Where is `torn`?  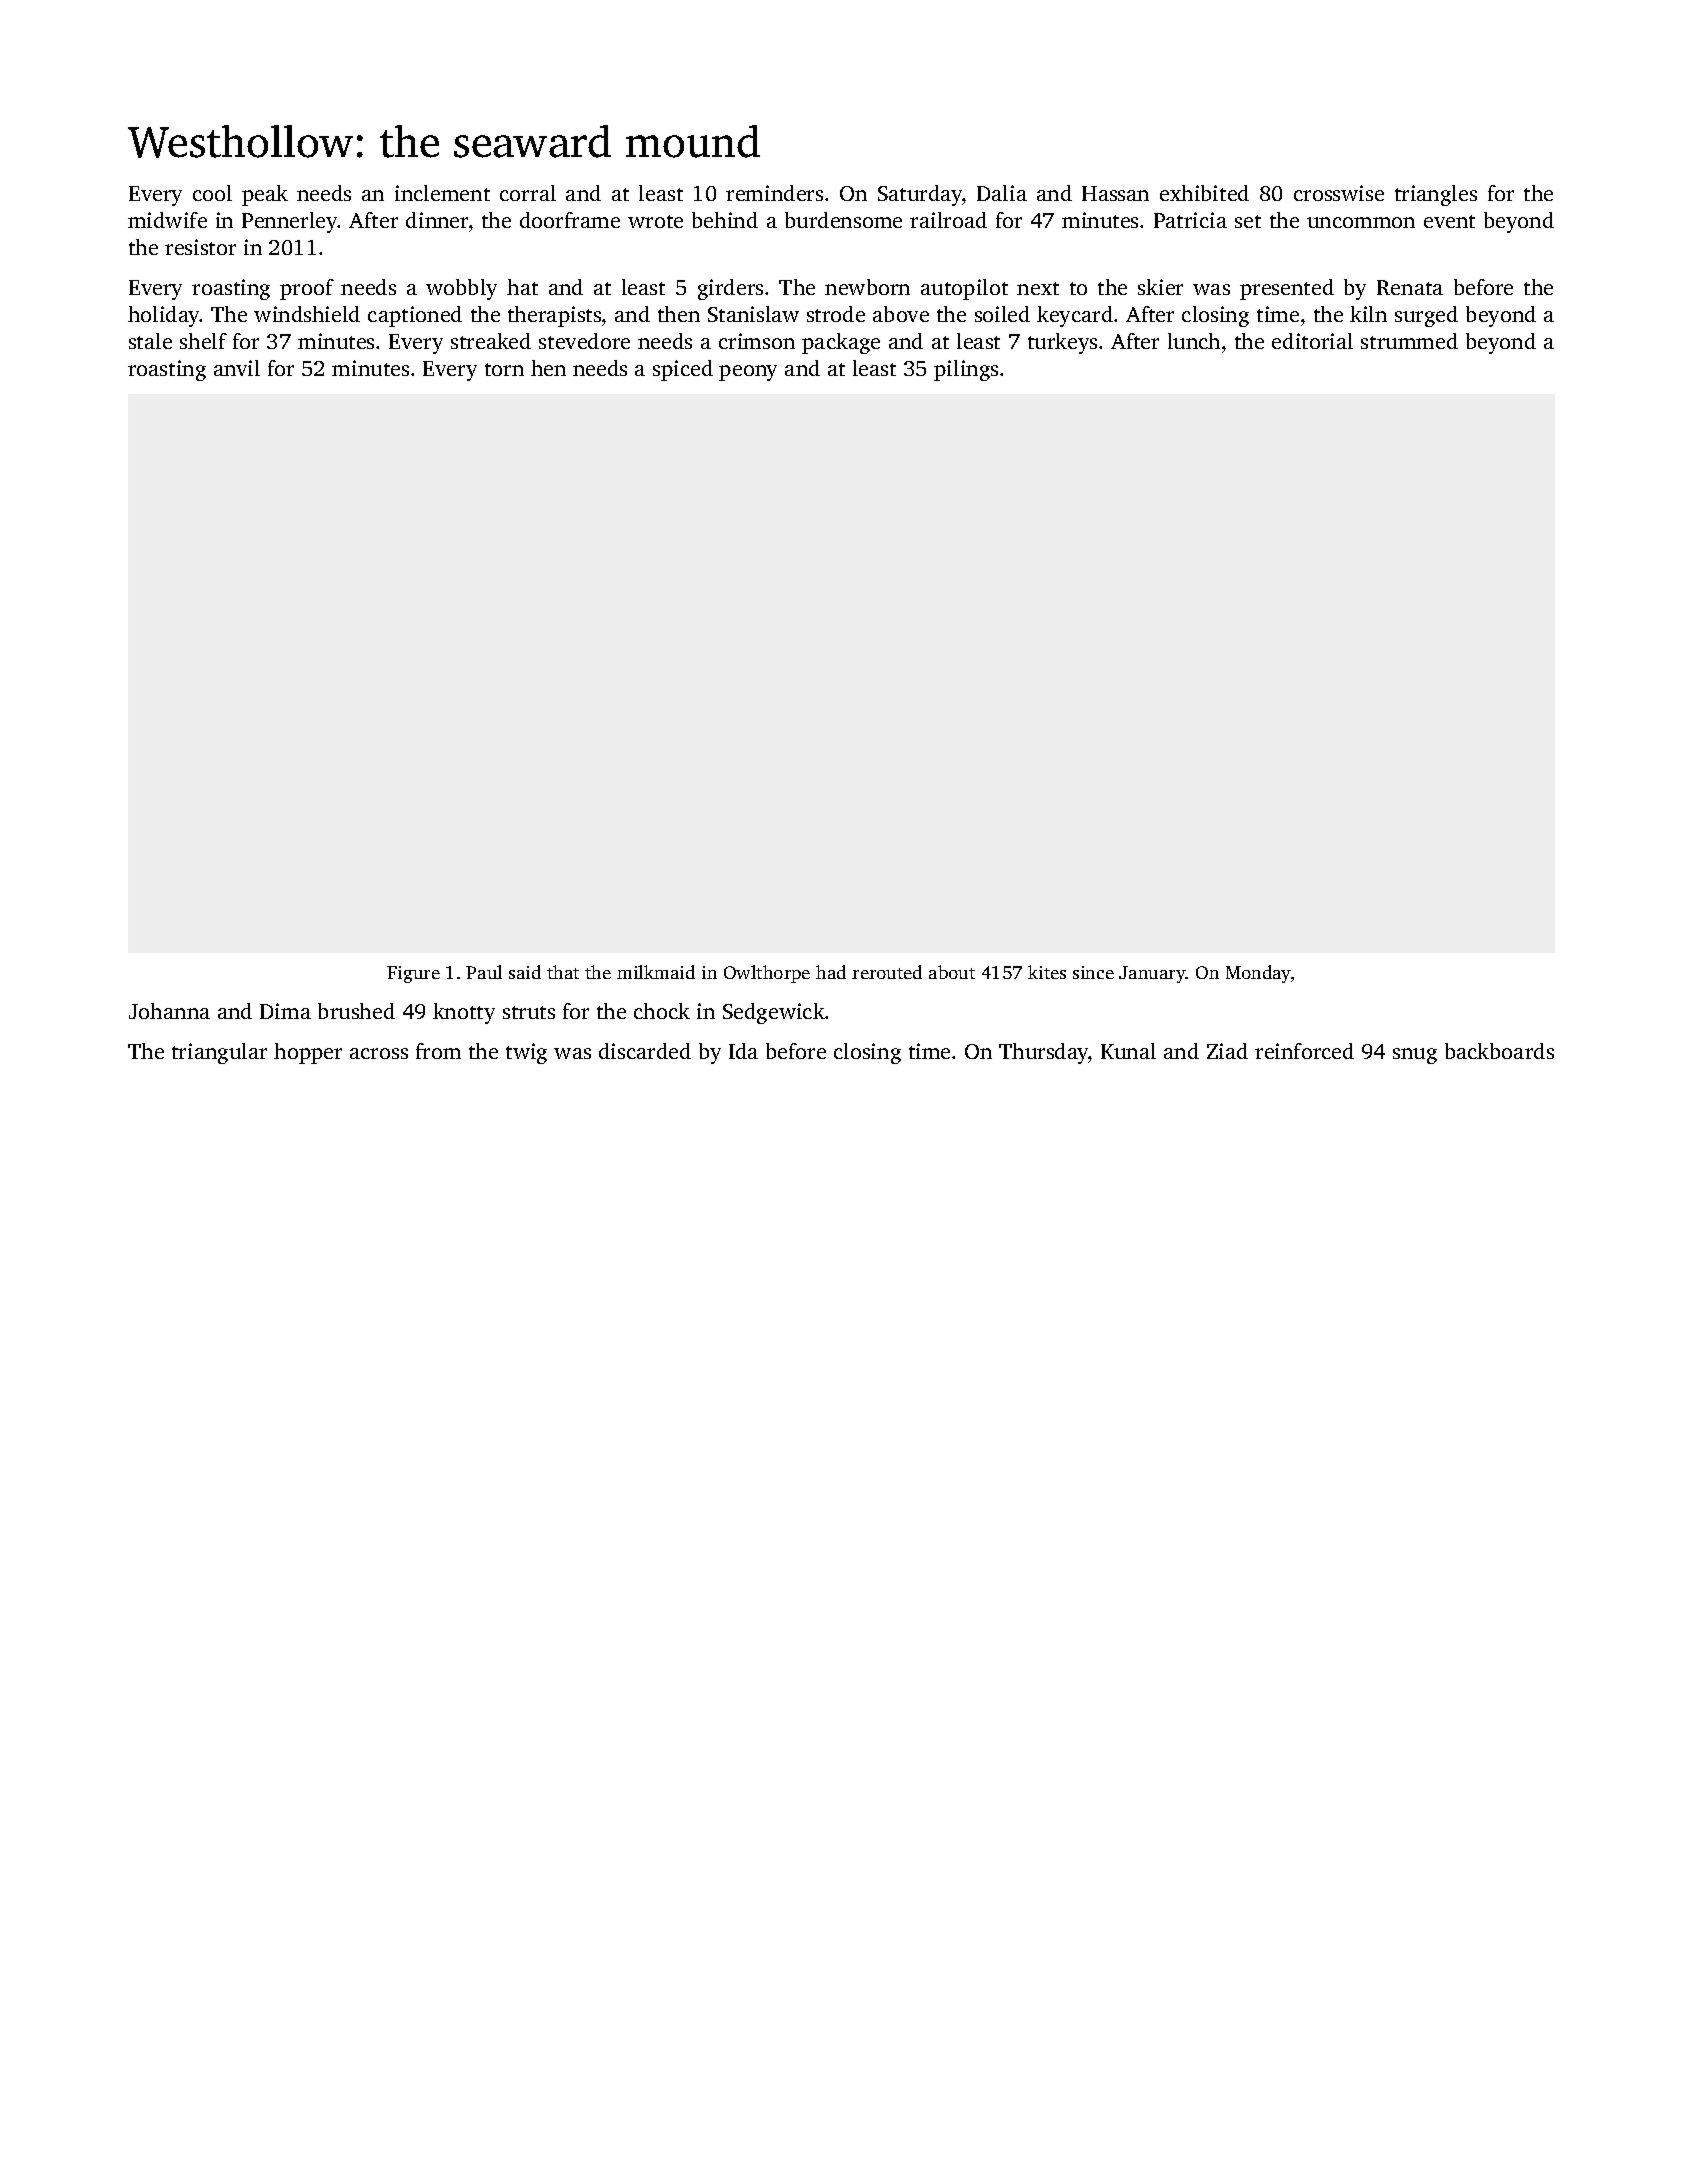
torn is located at coordinates (504, 369).
